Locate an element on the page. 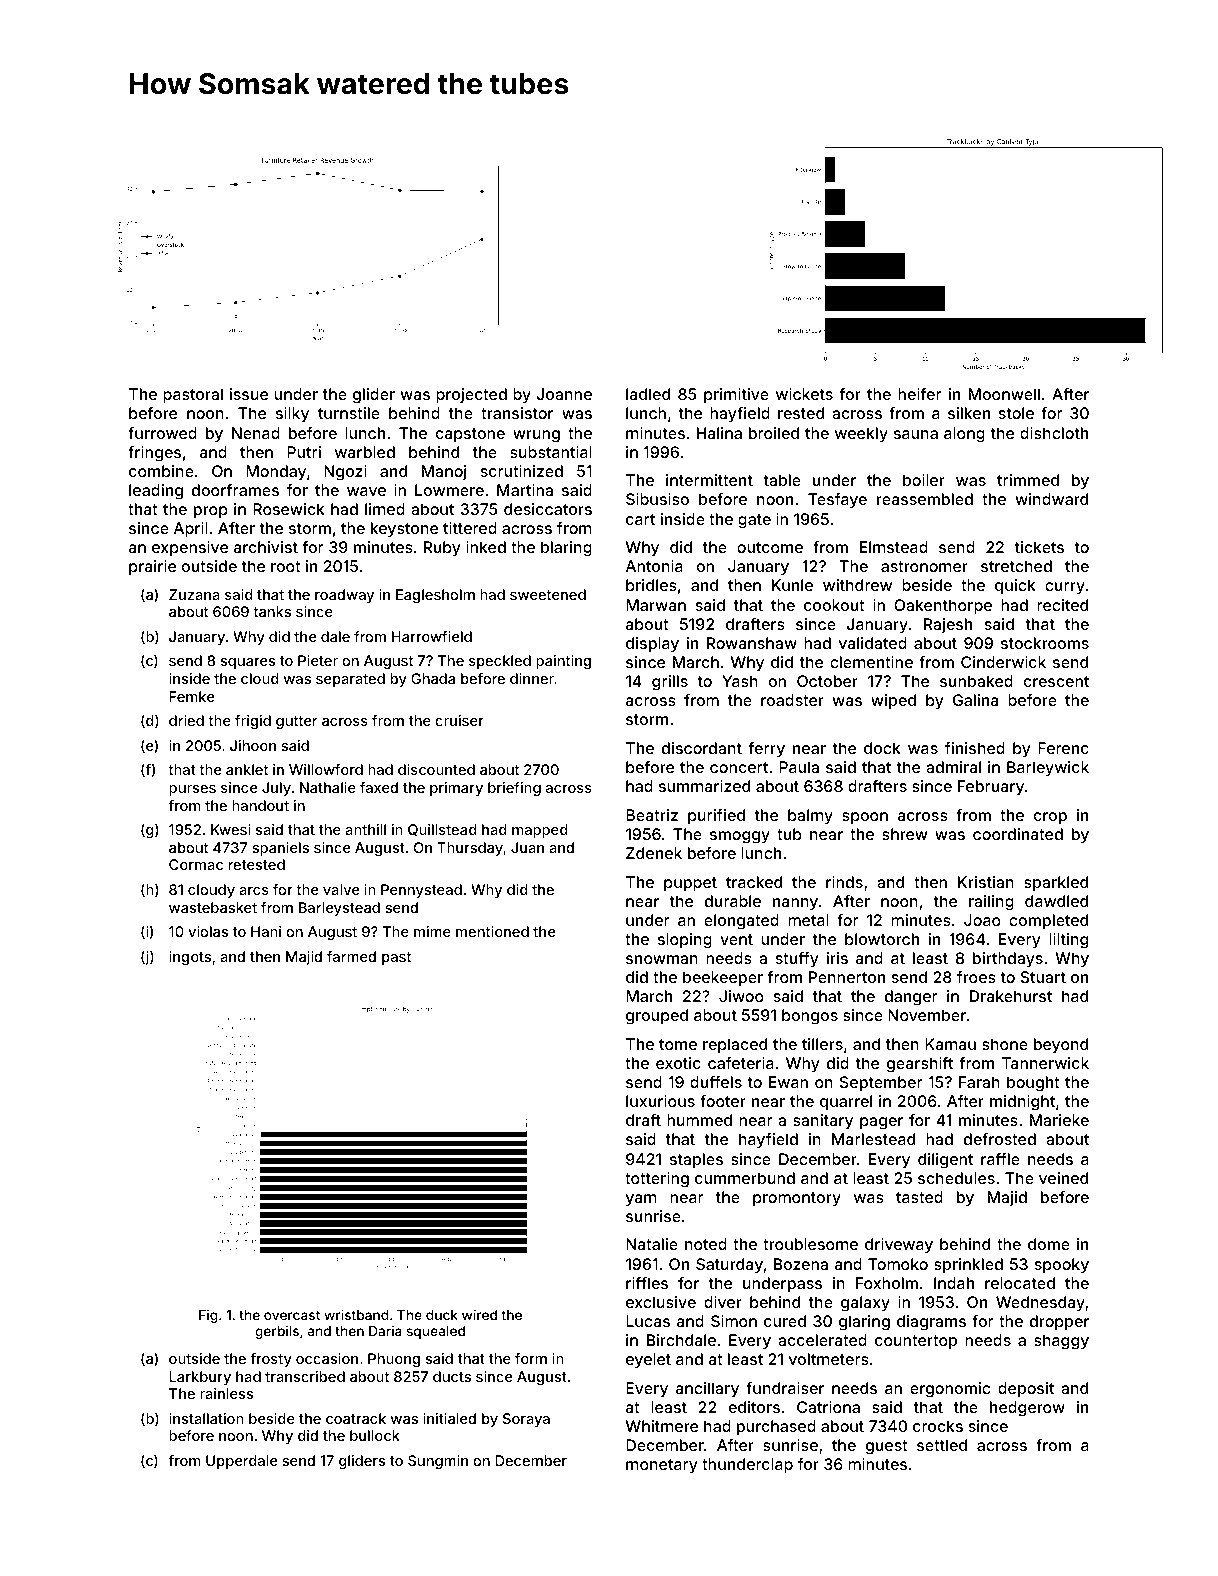 This image has height=1576, width=1218. Joao is located at coordinates (982, 920).
